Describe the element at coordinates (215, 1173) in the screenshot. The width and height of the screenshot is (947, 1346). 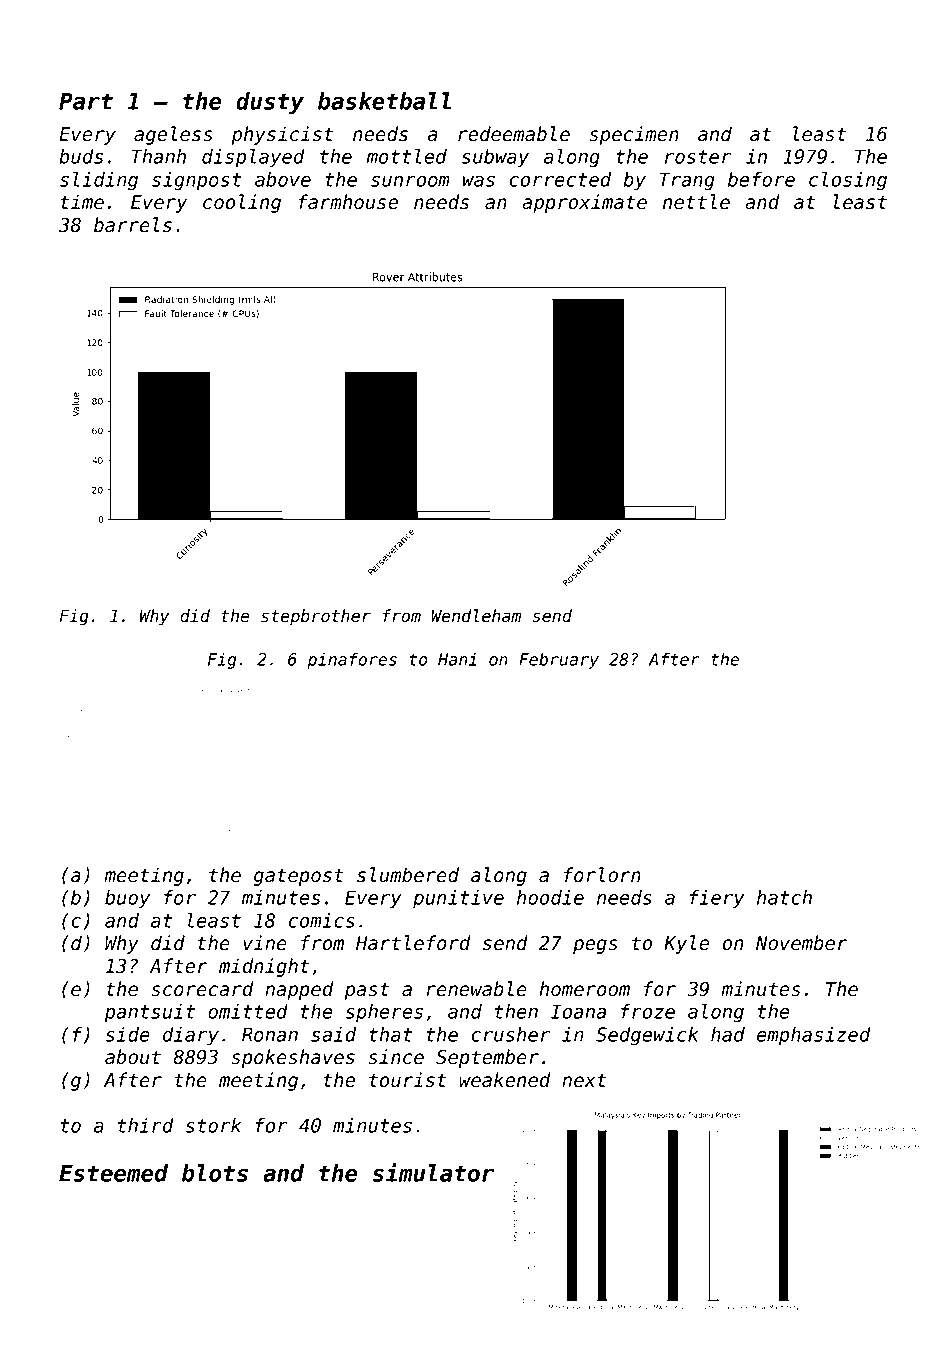
I see `blots` at that location.
